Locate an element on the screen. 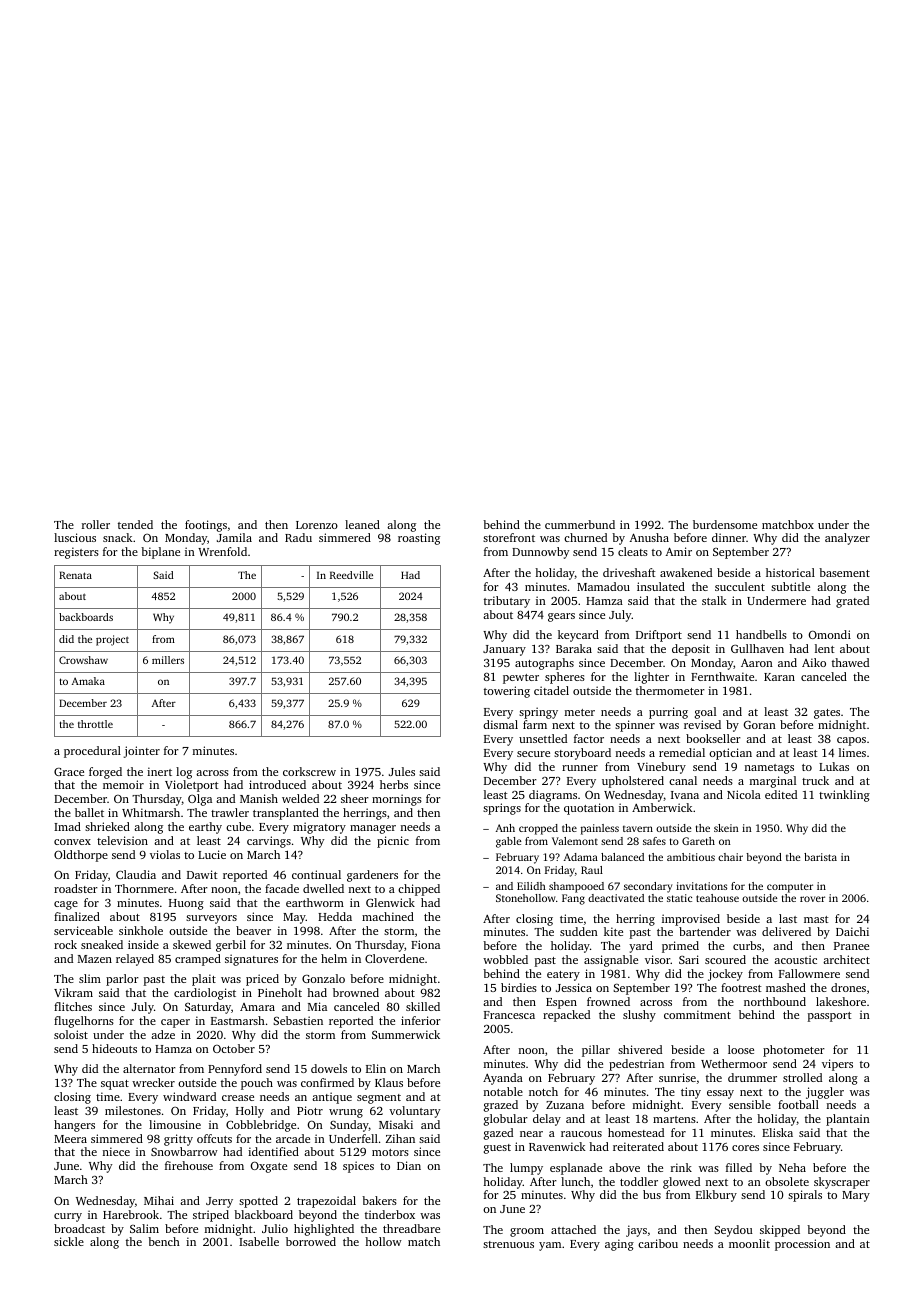 The height and width of the screenshot is (1308, 924). leaned is located at coordinates (362, 524).
